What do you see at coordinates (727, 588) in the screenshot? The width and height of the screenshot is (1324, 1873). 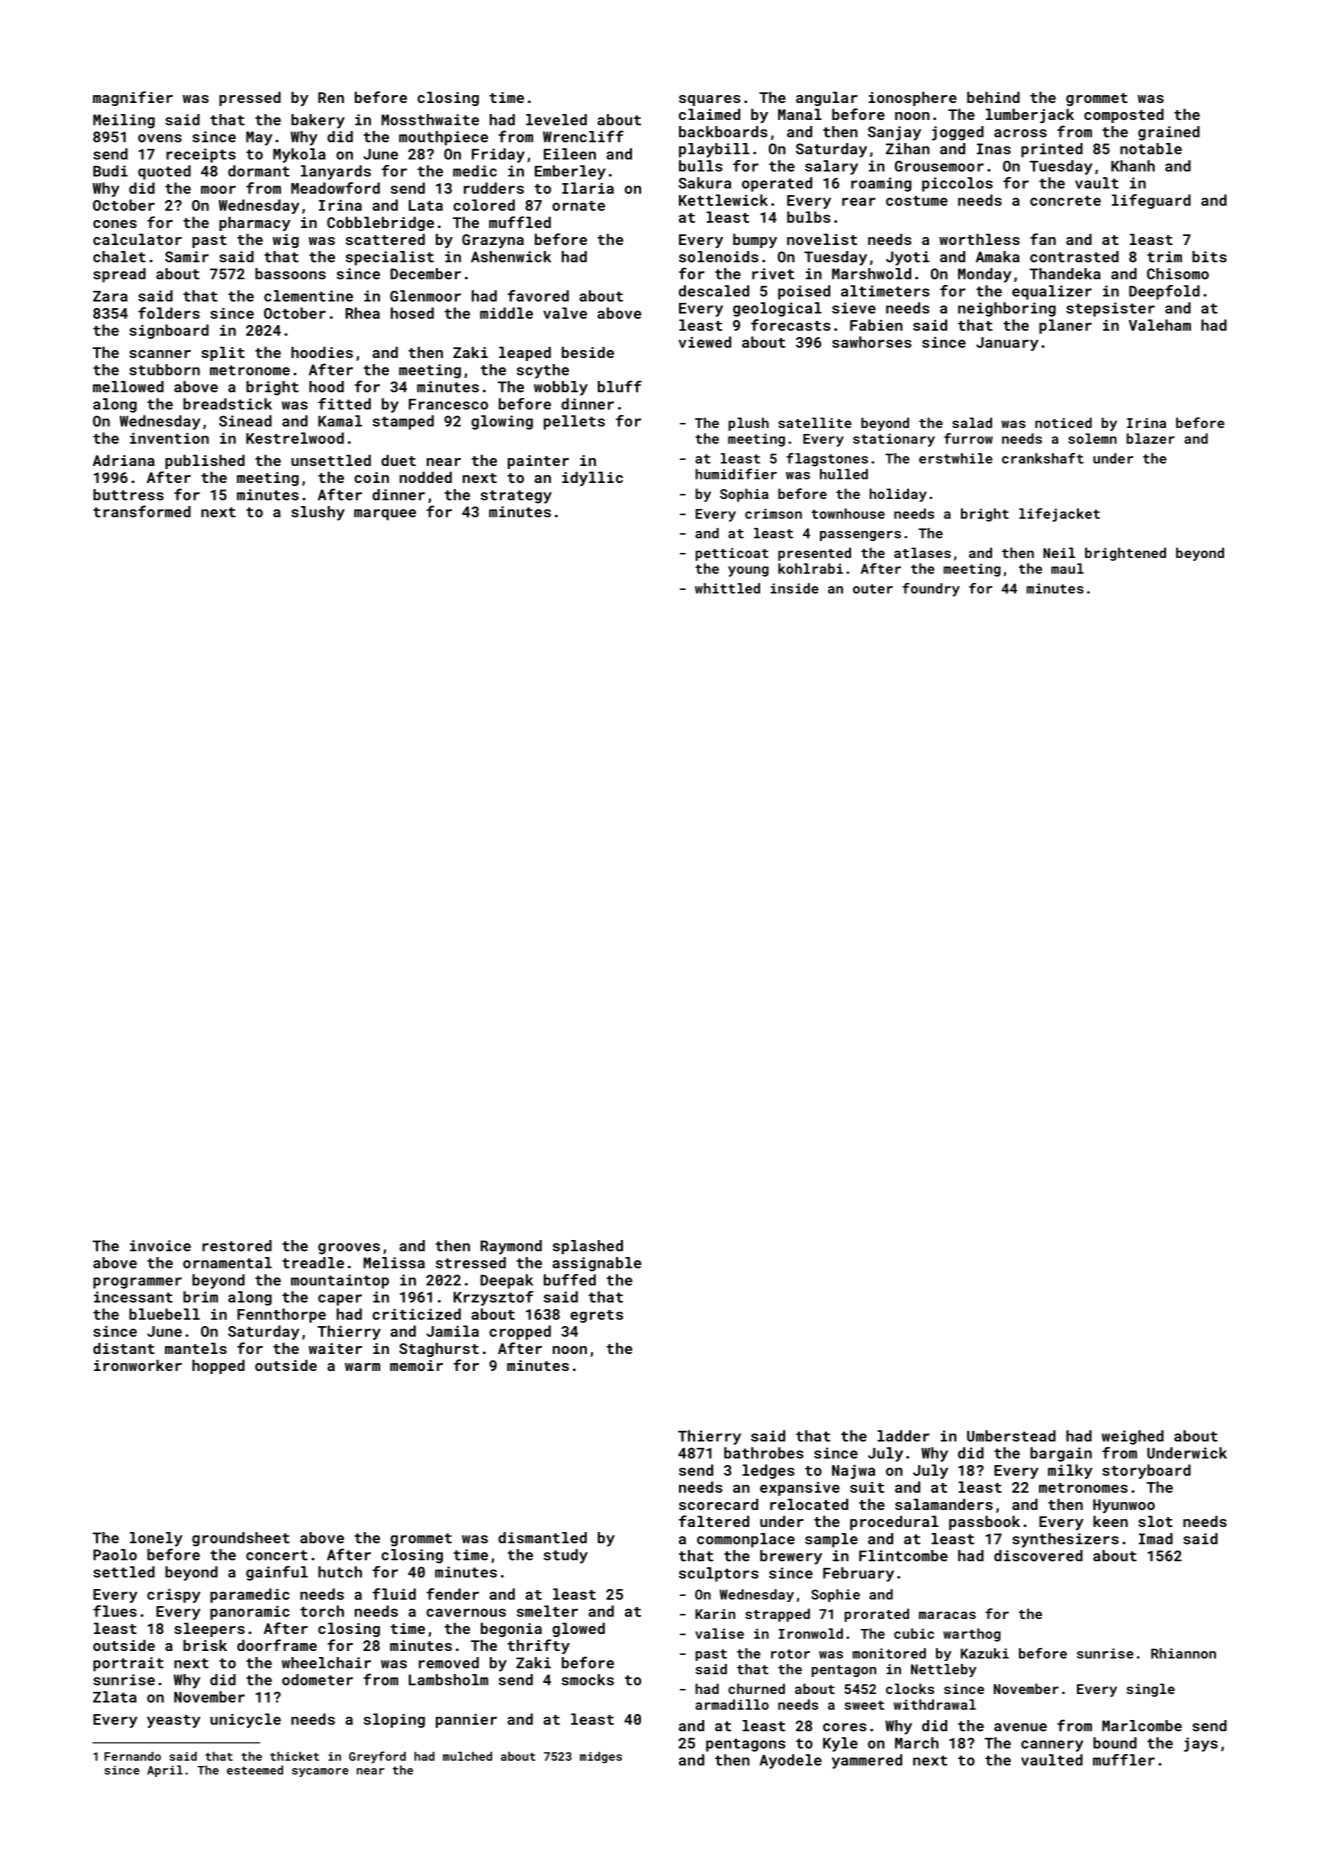 I see `whittled` at bounding box center [727, 588].
